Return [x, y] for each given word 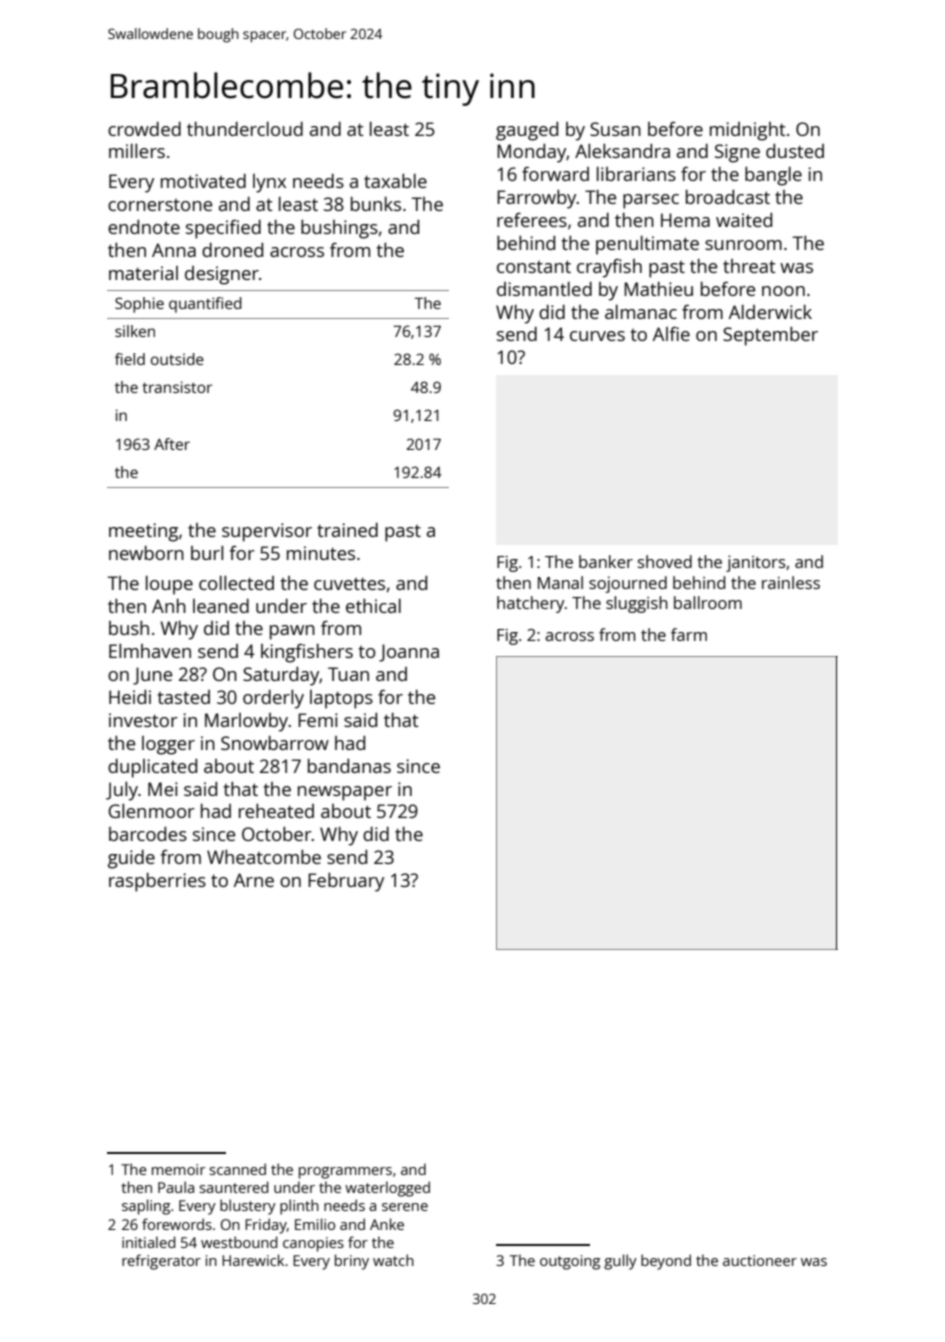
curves [597, 336]
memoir [178, 1169]
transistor [177, 387]
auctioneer [760, 1260]
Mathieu [658, 289]
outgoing [570, 1262]
